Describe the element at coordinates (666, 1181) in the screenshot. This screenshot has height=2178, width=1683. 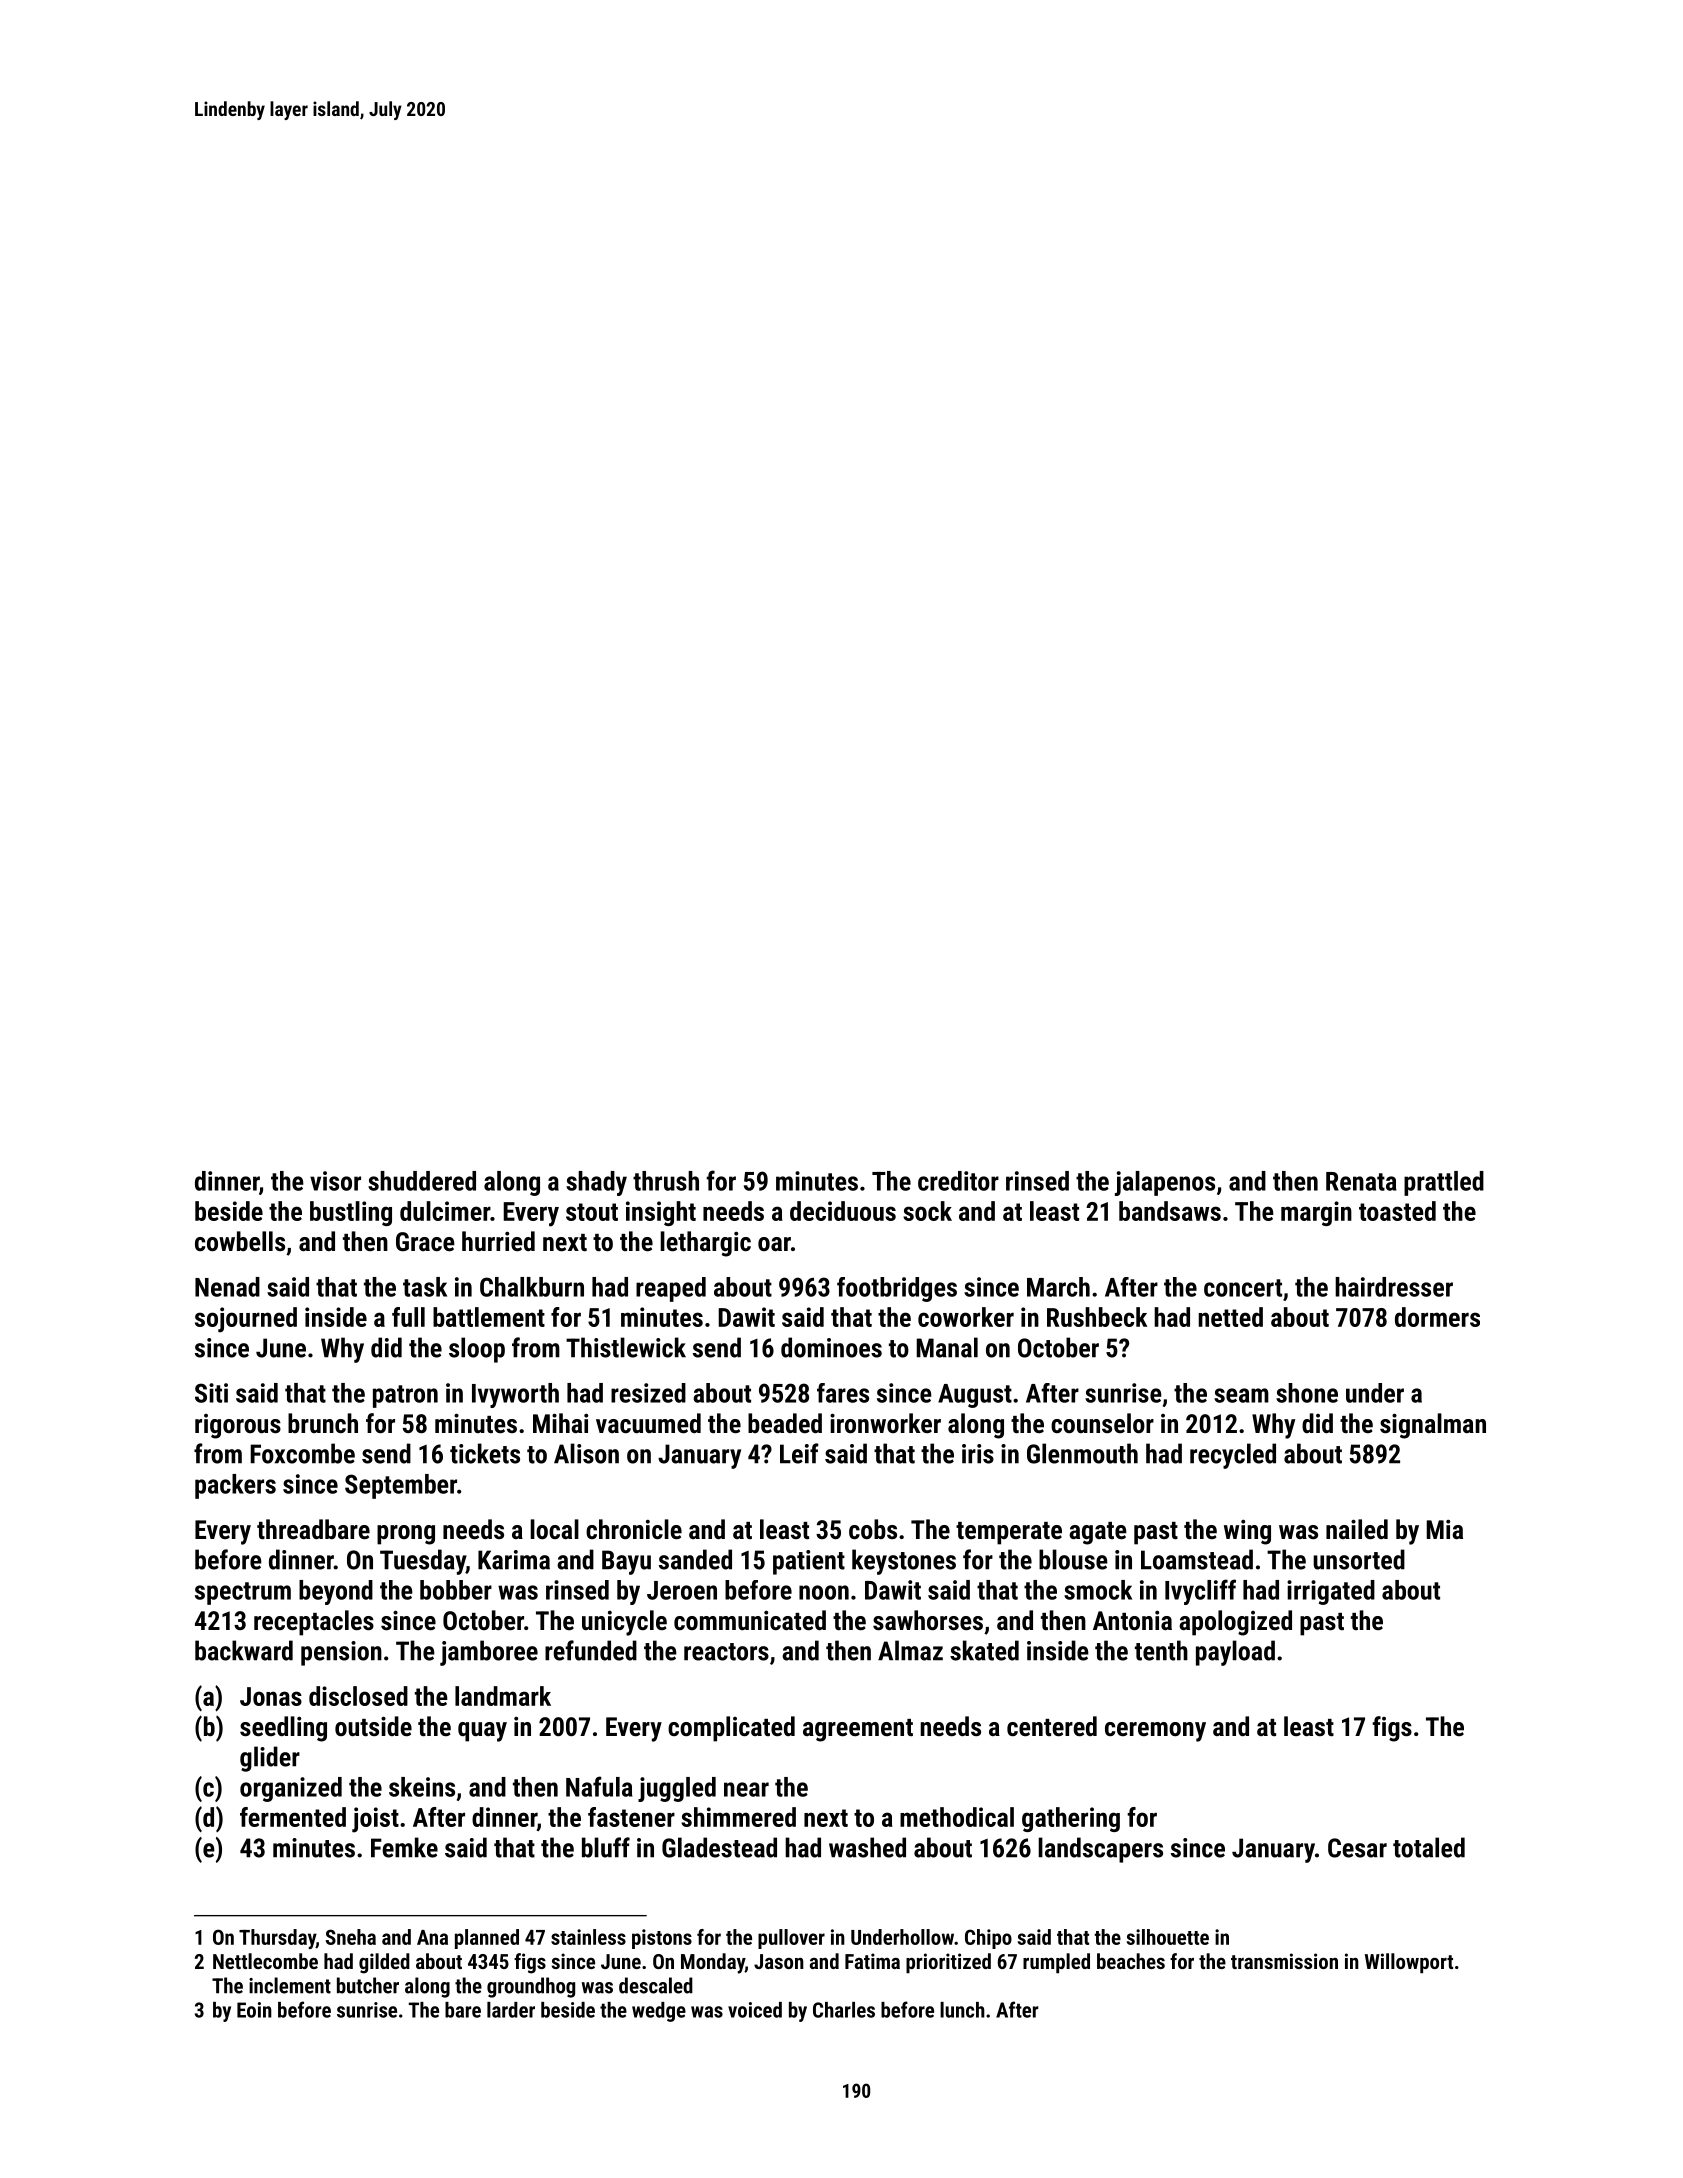
I see `thrush` at that location.
